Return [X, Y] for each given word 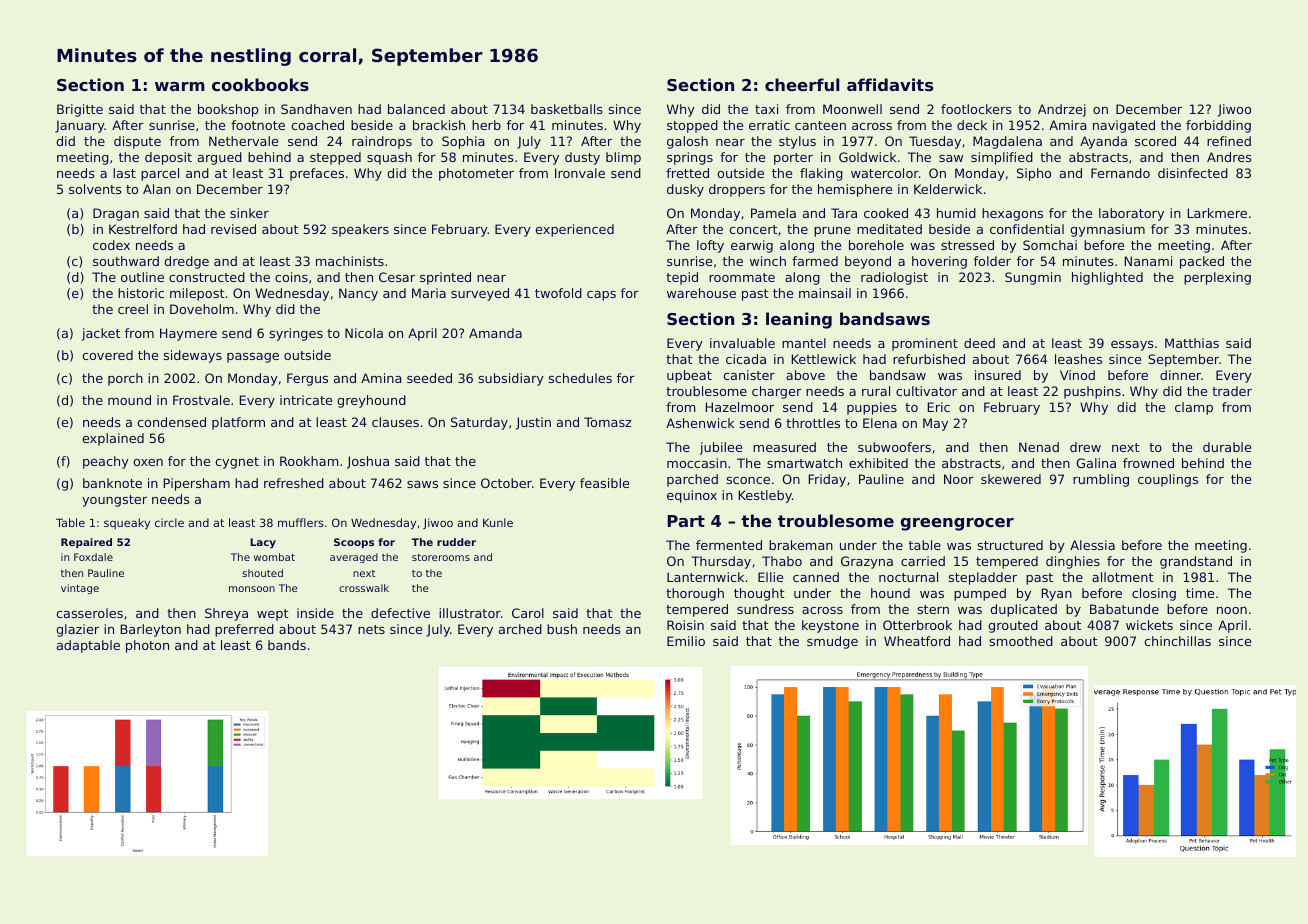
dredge [186, 262]
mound [129, 400]
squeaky [127, 524]
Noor [959, 479]
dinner [1180, 375]
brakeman [801, 545]
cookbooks [260, 84]
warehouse [701, 293]
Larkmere [1217, 213]
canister [749, 375]
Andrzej [1062, 110]
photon [147, 646]
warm [180, 86]
